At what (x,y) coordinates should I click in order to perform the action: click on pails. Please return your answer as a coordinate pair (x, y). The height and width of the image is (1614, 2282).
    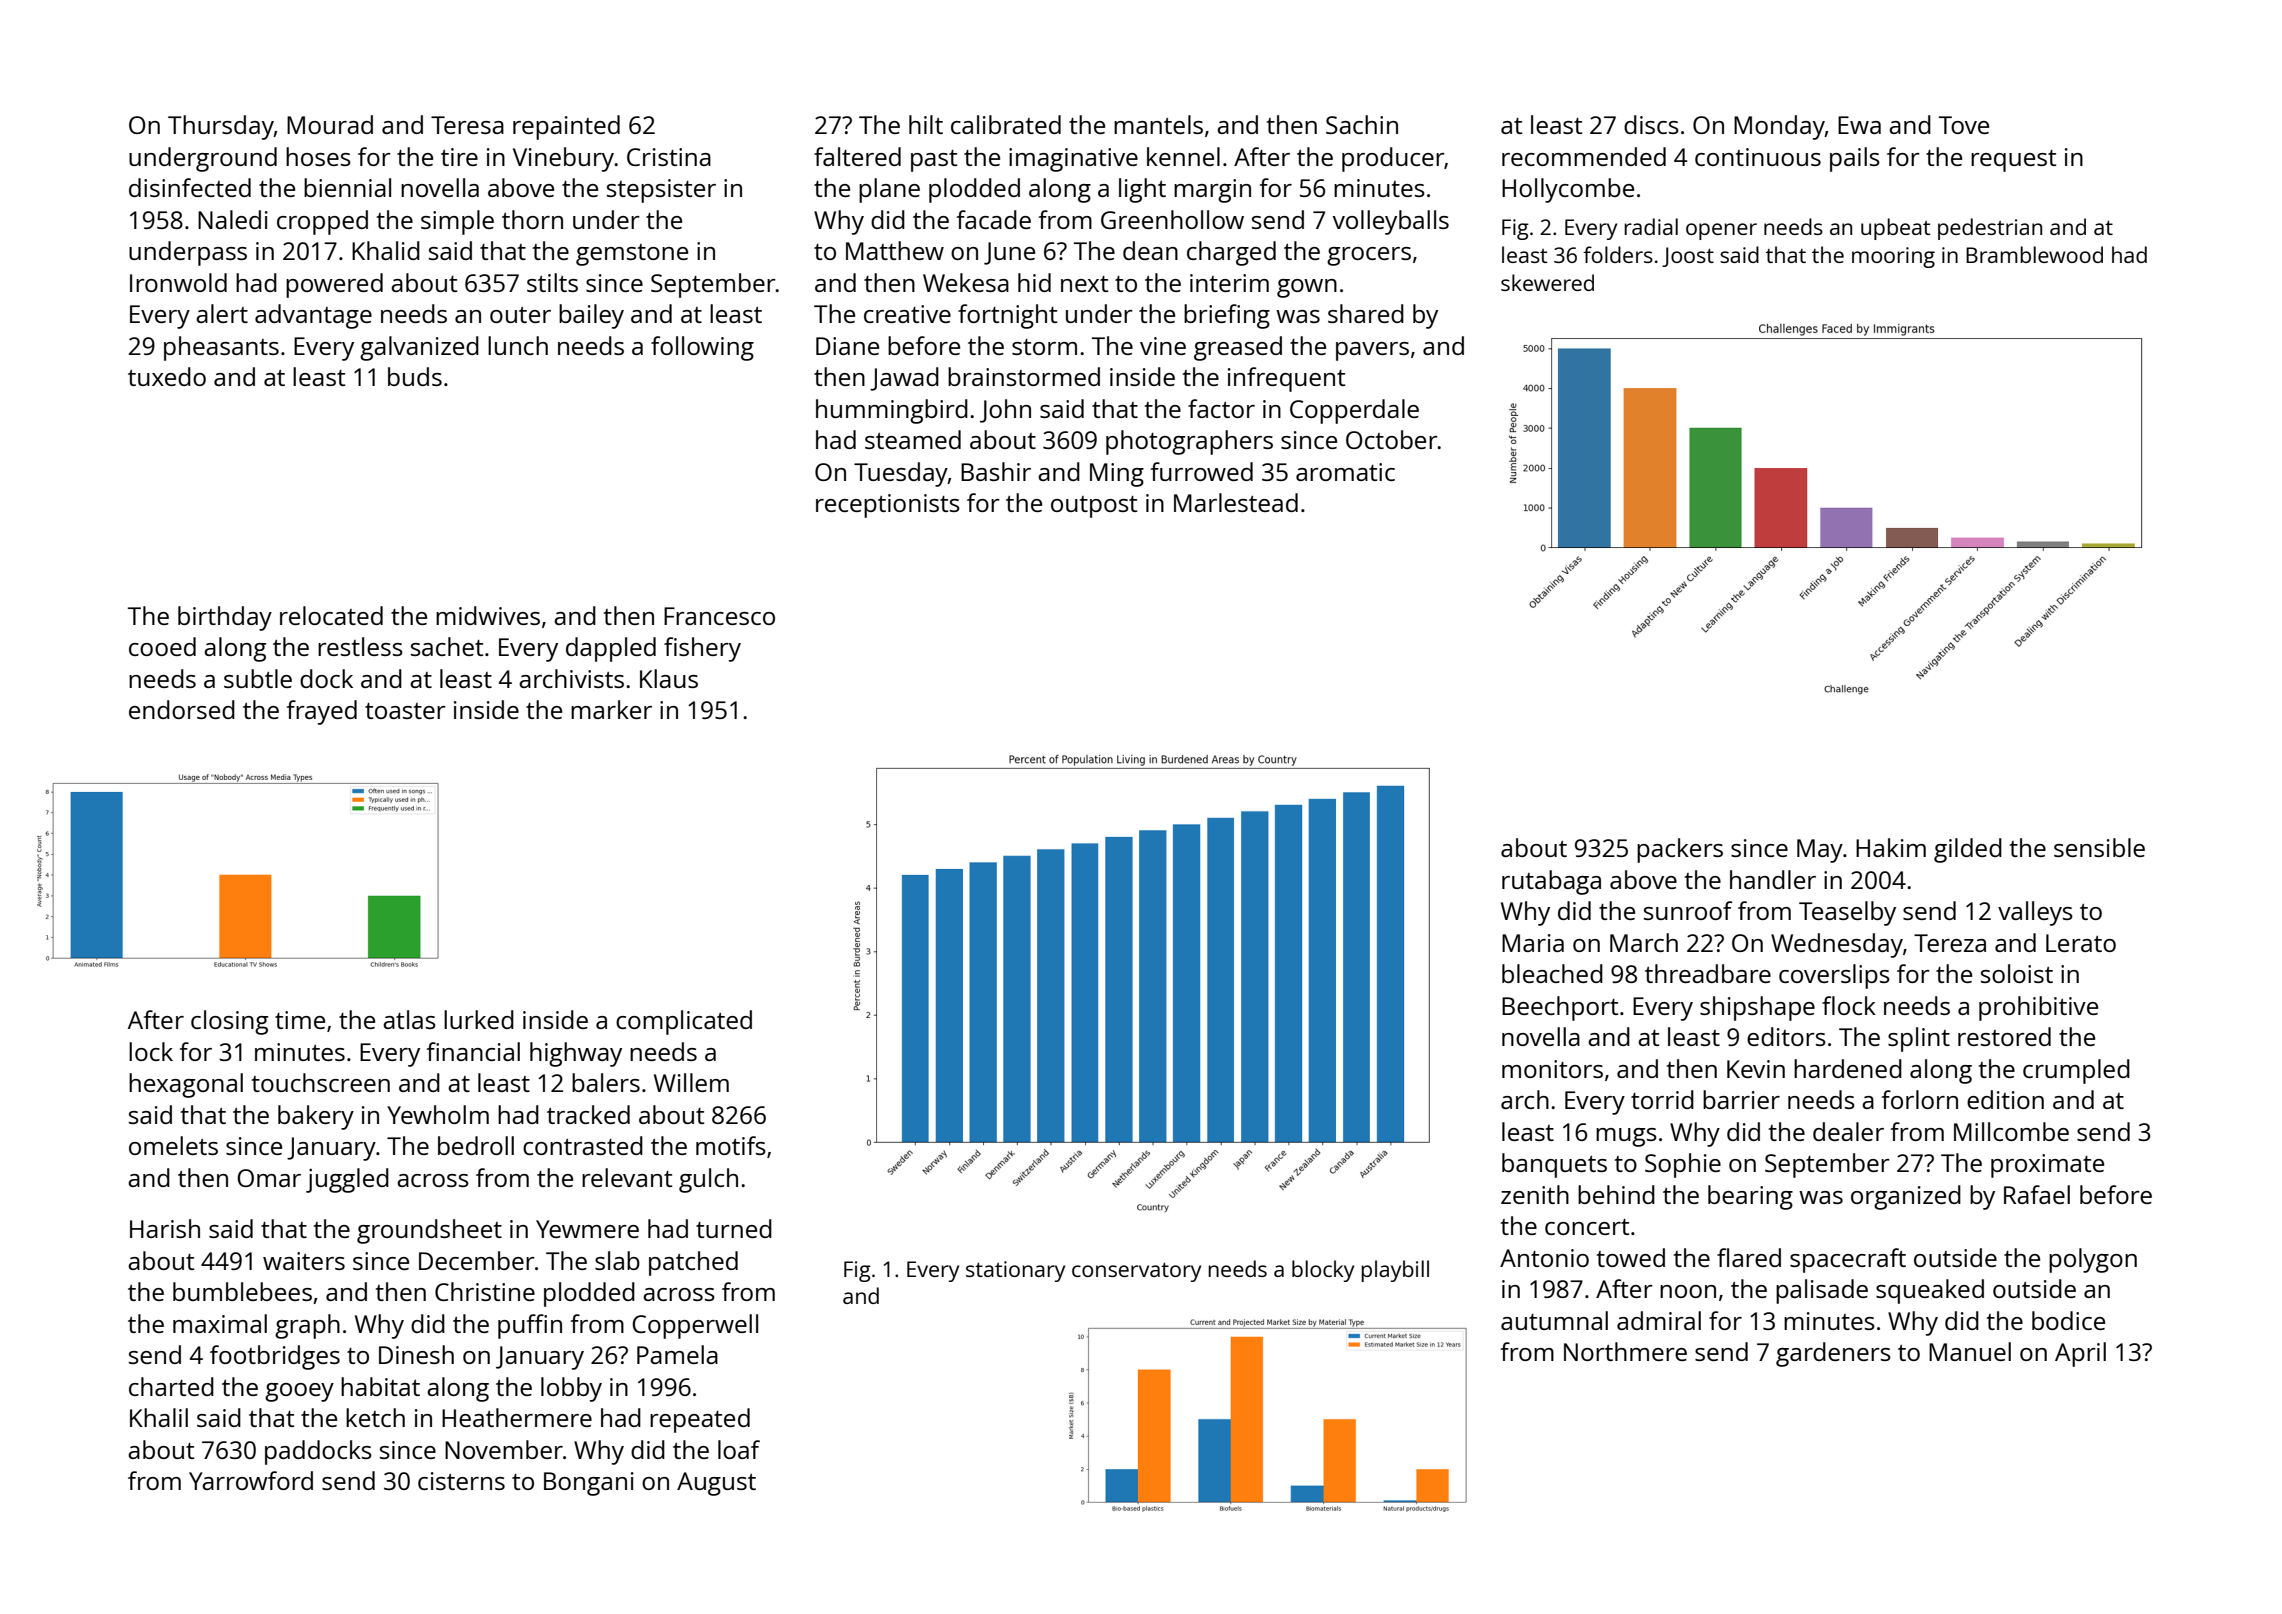
    Looking at the image, I should click on (1855, 159).
